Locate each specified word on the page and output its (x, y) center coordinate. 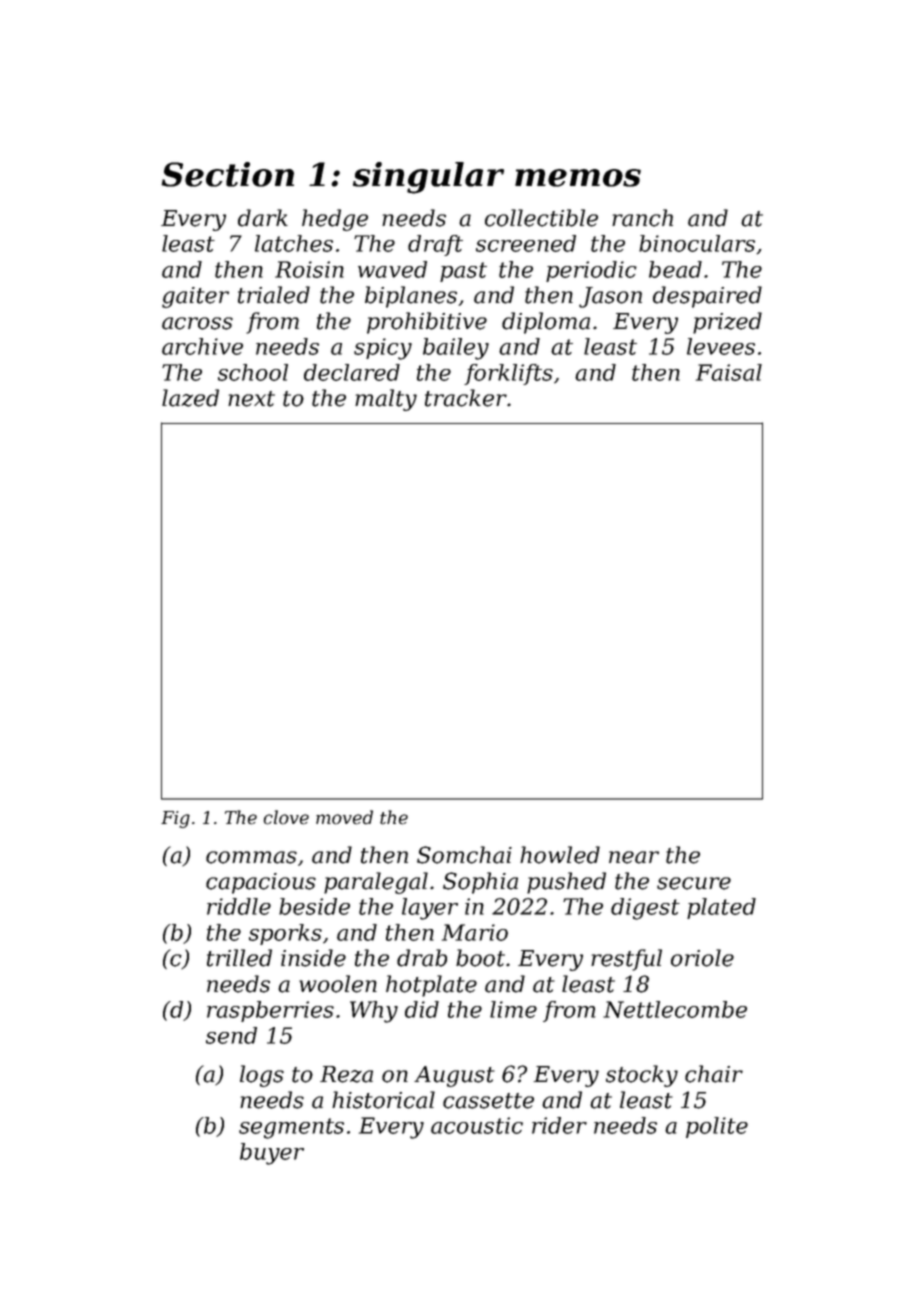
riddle (239, 906)
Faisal (729, 372)
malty (386, 400)
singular (428, 178)
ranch (642, 218)
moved (344, 817)
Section (227, 174)
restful (626, 960)
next (251, 399)
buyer (272, 1154)
